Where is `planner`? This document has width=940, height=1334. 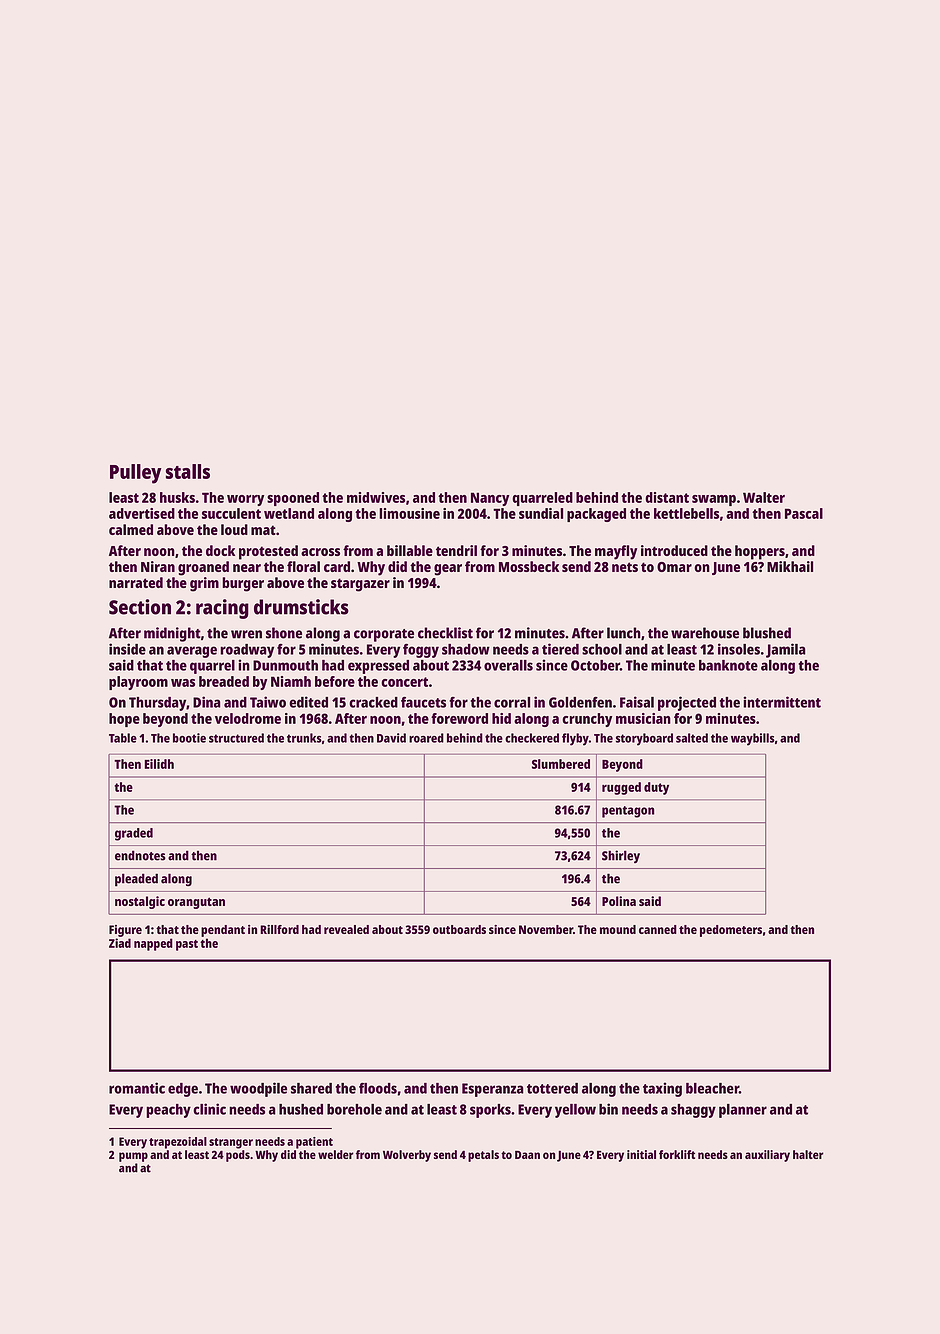
planner is located at coordinates (743, 1111).
